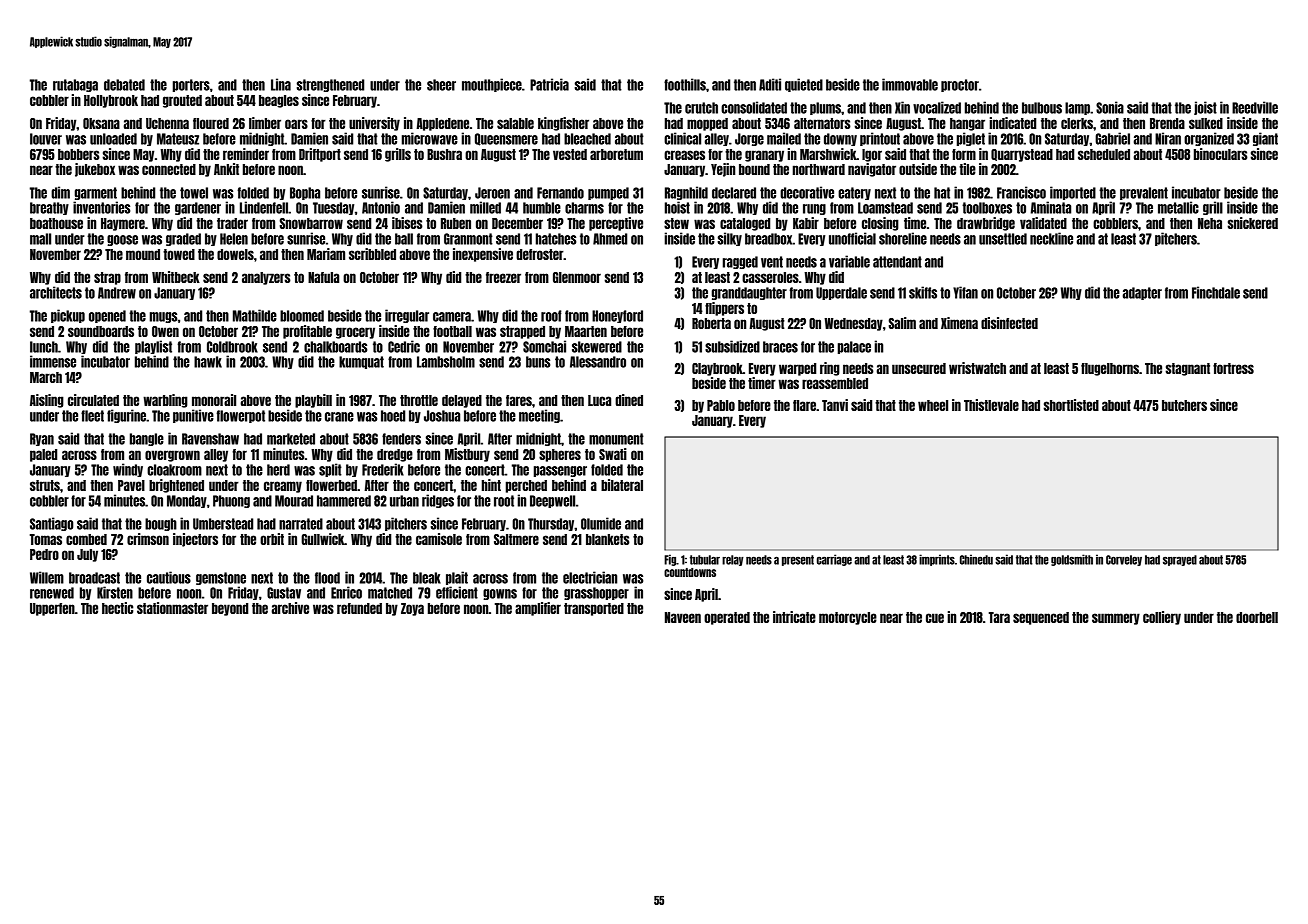  Describe the element at coordinates (701, 108) in the page. I see `crutch` at that location.
